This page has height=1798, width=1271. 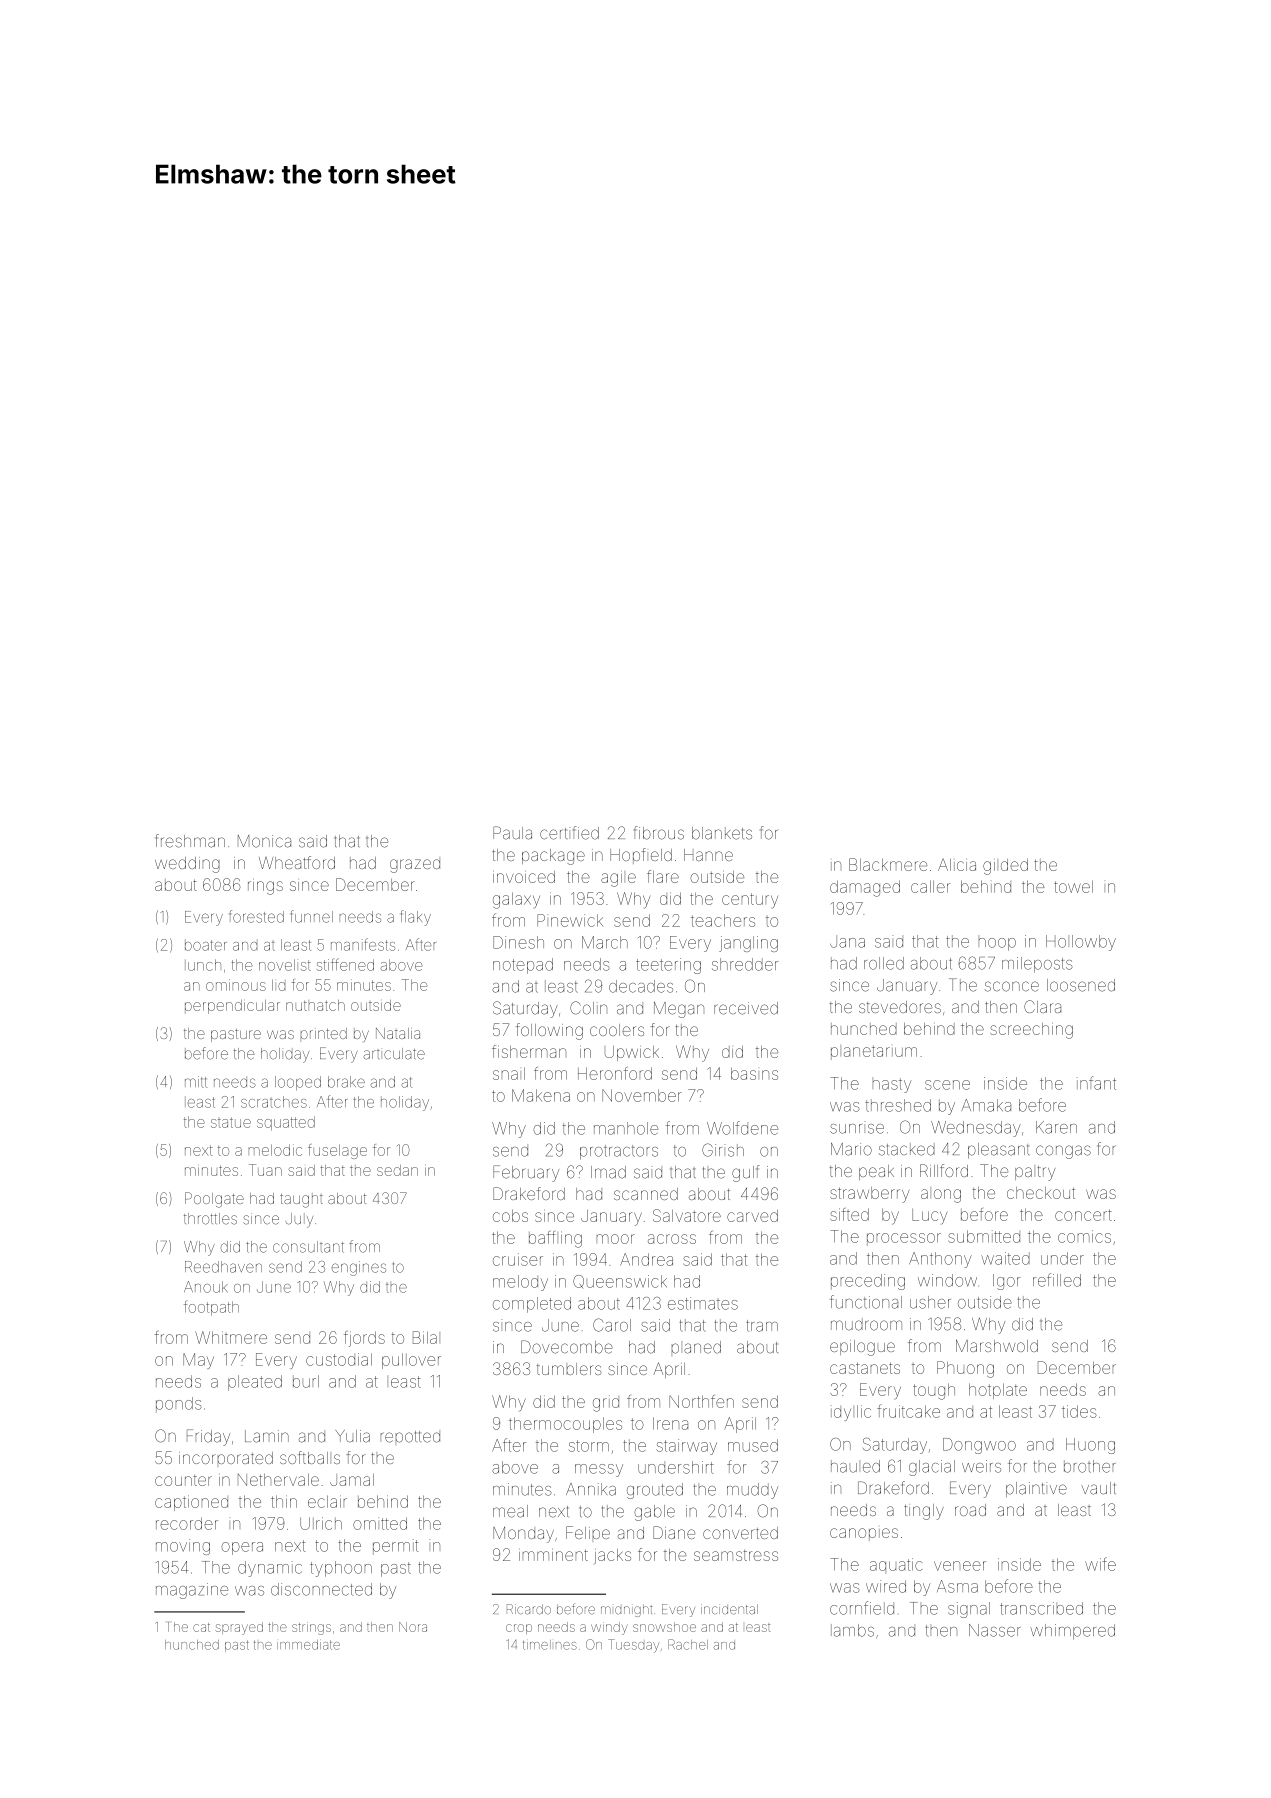 What do you see at coordinates (203, 965) in the page?
I see `lunch` at bounding box center [203, 965].
